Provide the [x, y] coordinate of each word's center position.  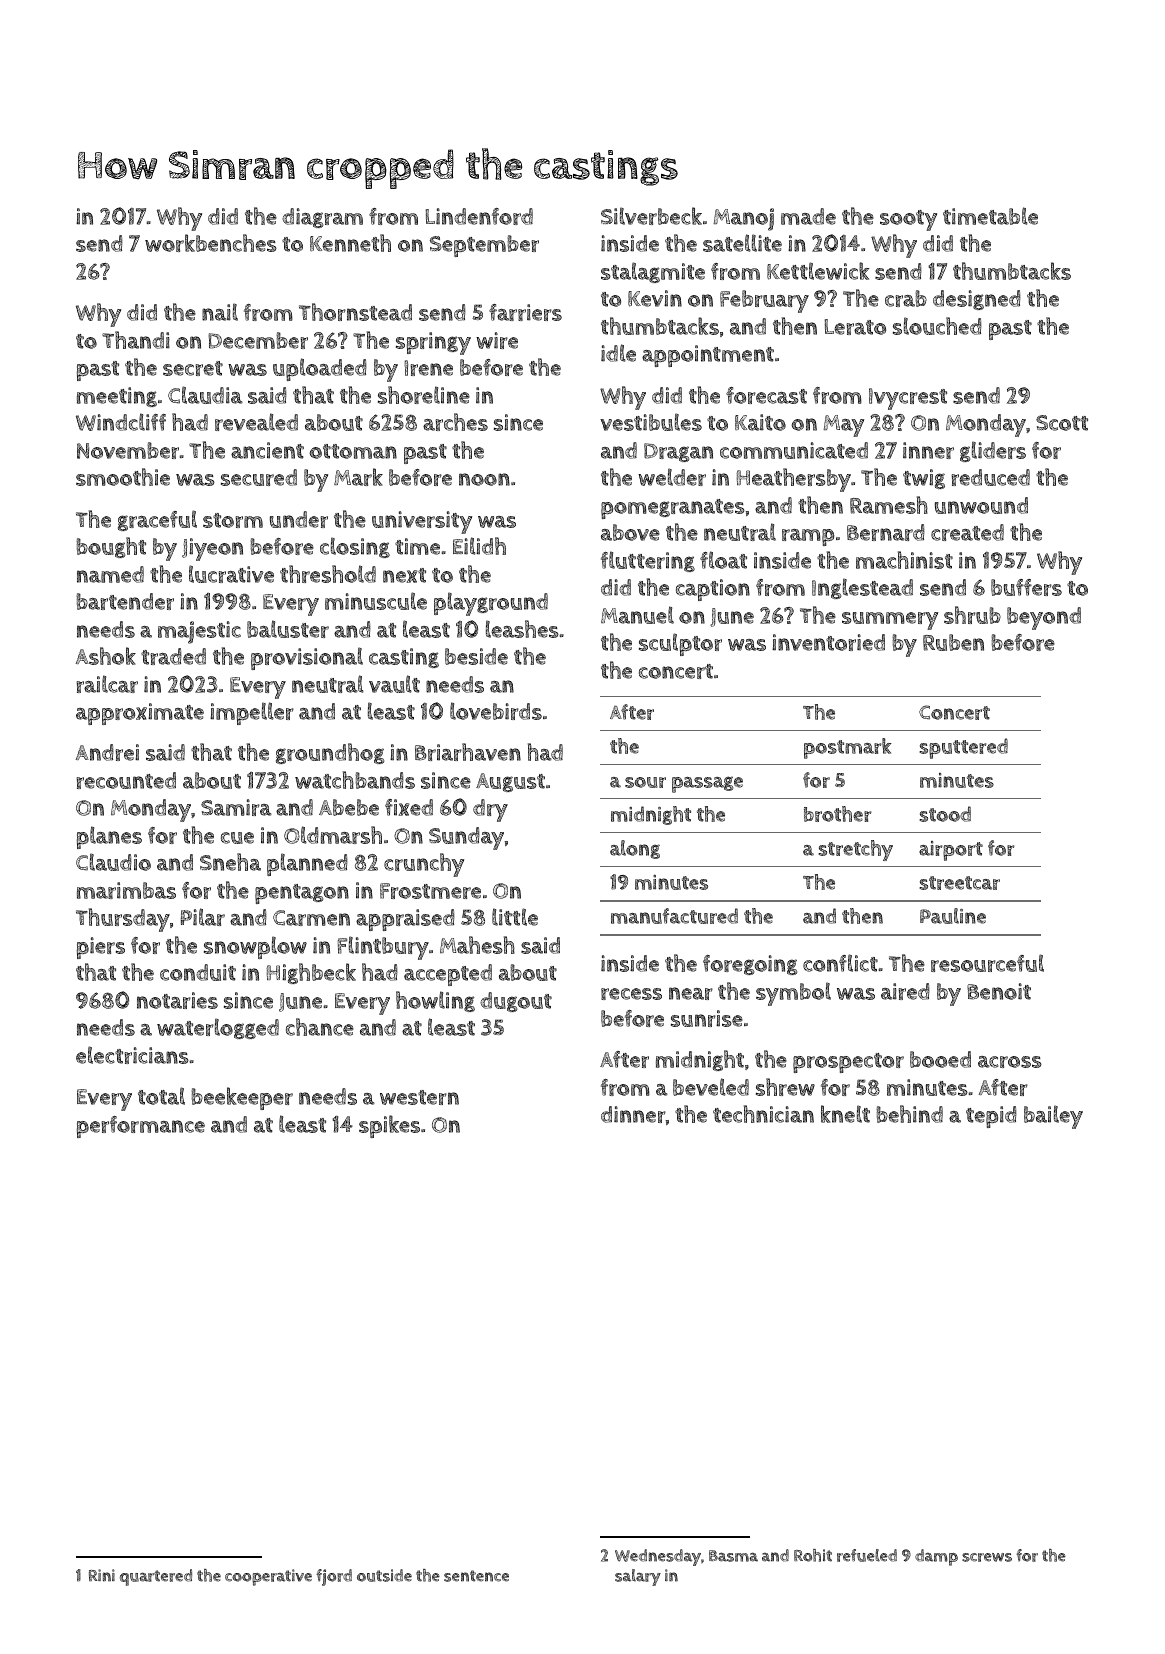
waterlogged [218, 1028]
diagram [322, 218]
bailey [1053, 1117]
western [419, 1097]
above [630, 532]
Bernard [886, 532]
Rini [102, 1575]
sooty [908, 220]
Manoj [743, 219]
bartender [125, 601]
